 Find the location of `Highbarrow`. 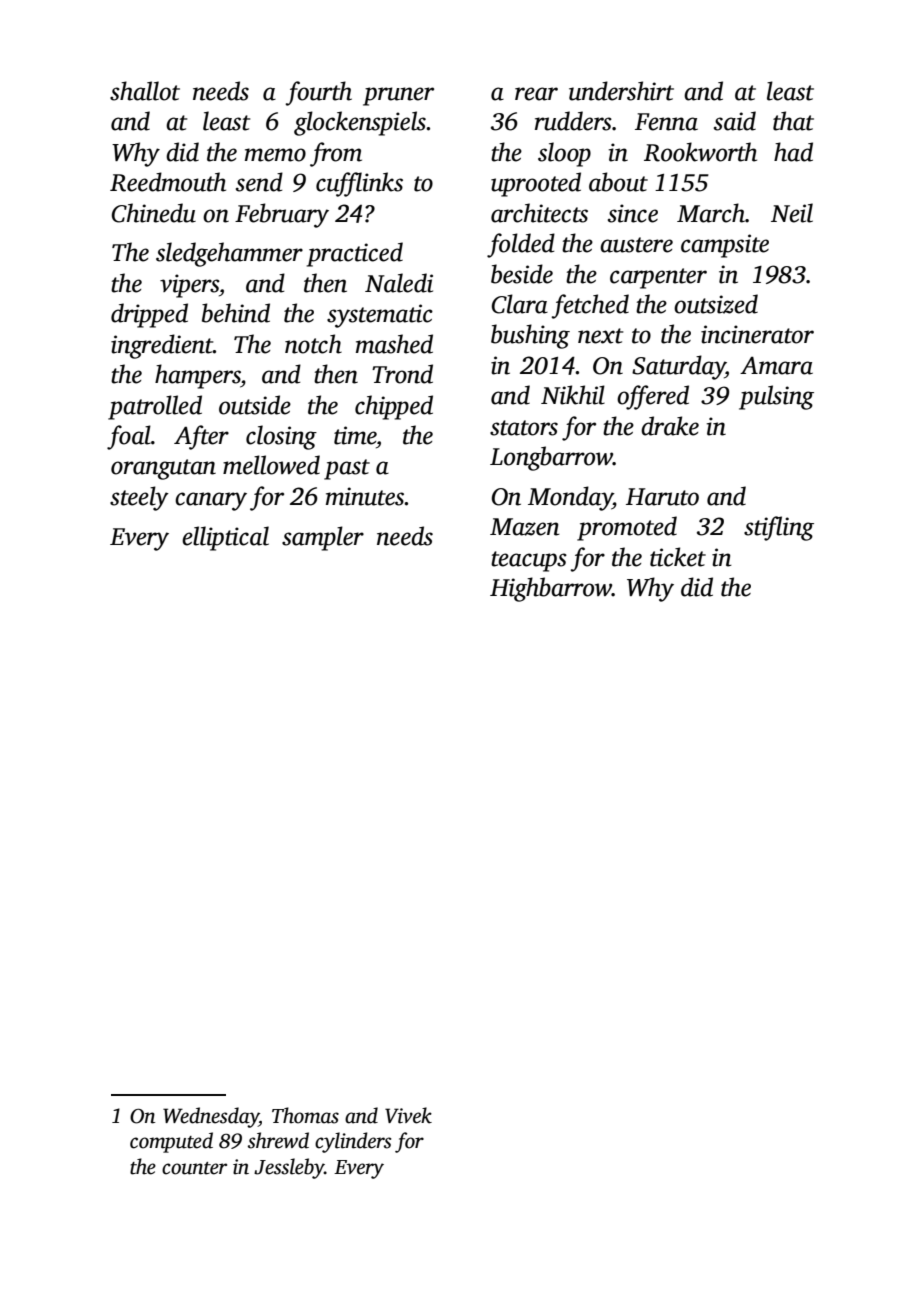

Highbarrow is located at coordinates (551, 589).
